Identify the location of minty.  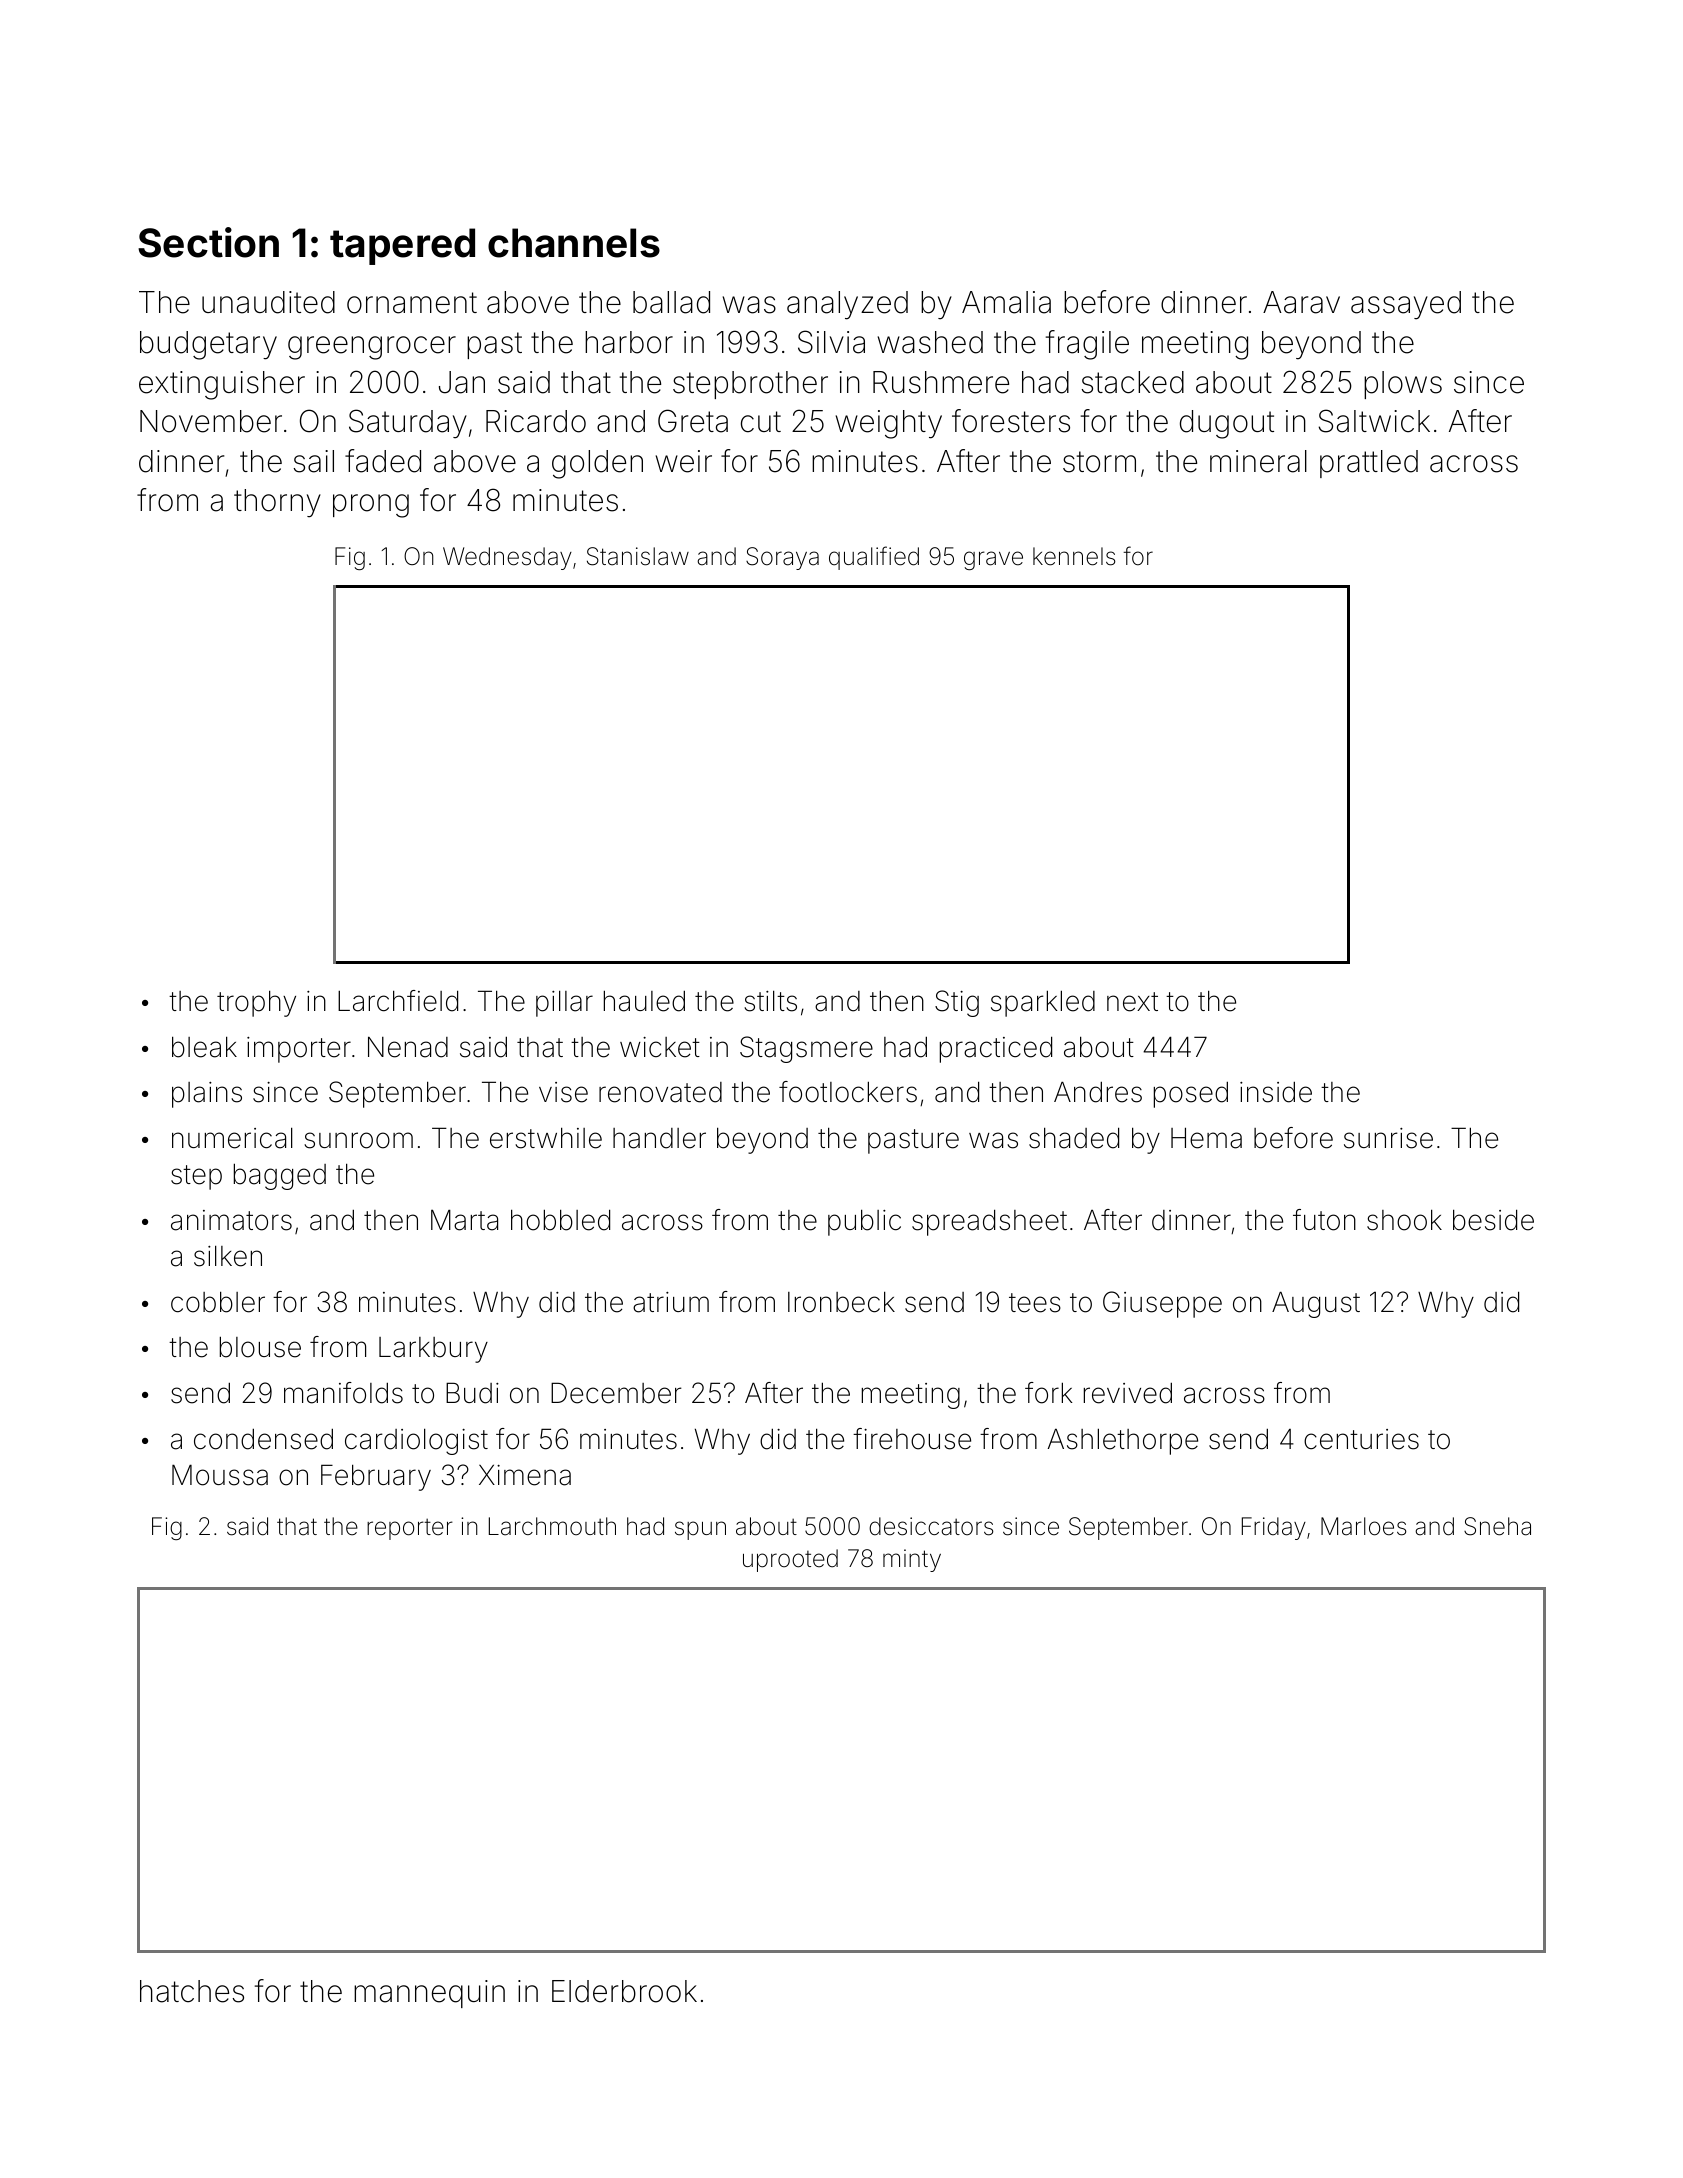
(912, 1560).
